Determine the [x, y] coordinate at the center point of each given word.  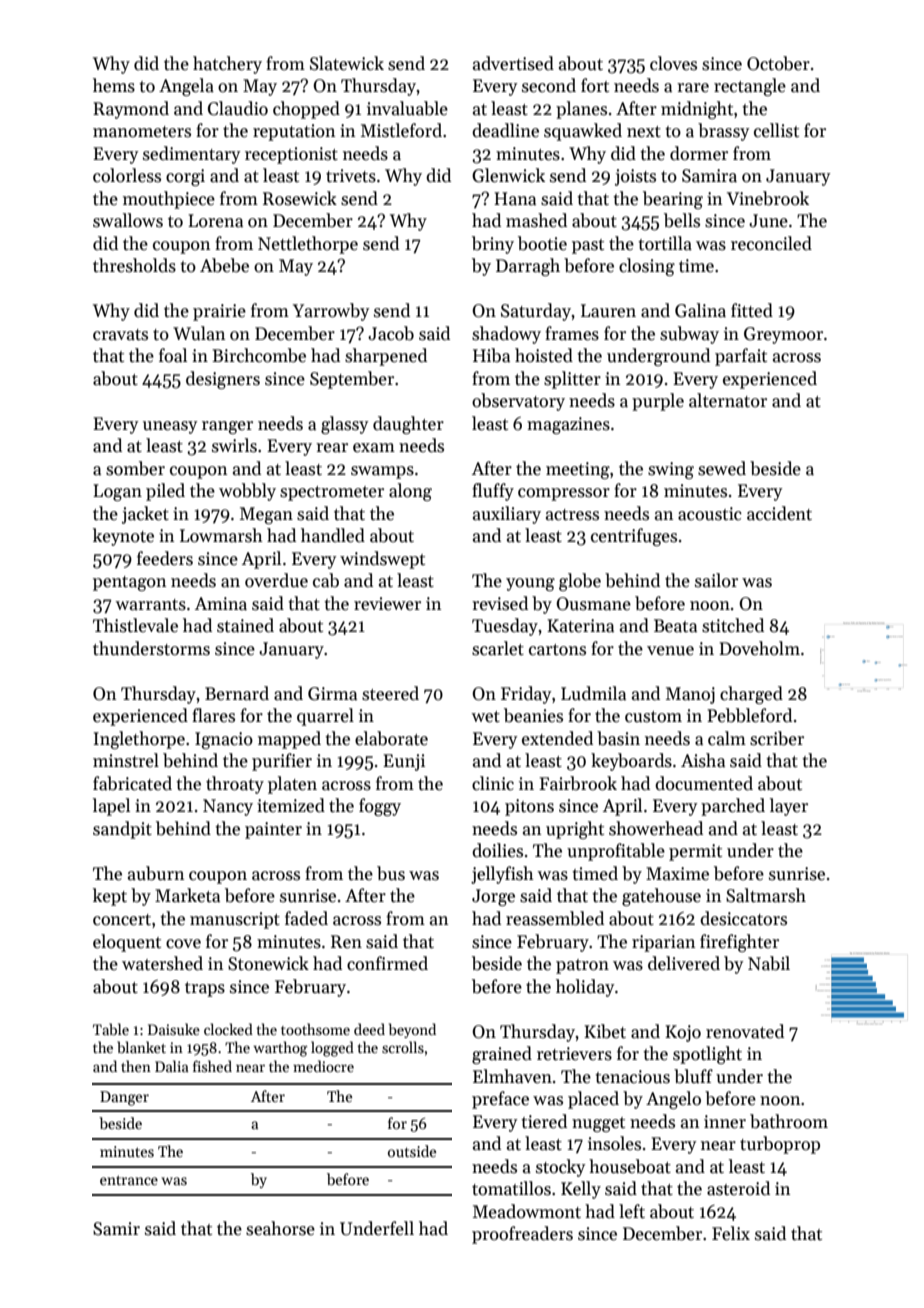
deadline [505, 130]
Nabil [769, 963]
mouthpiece [169, 200]
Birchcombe [259, 355]
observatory [518, 402]
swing [671, 470]
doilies [497, 850]
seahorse [280, 1228]
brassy [724, 132]
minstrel [126, 760]
